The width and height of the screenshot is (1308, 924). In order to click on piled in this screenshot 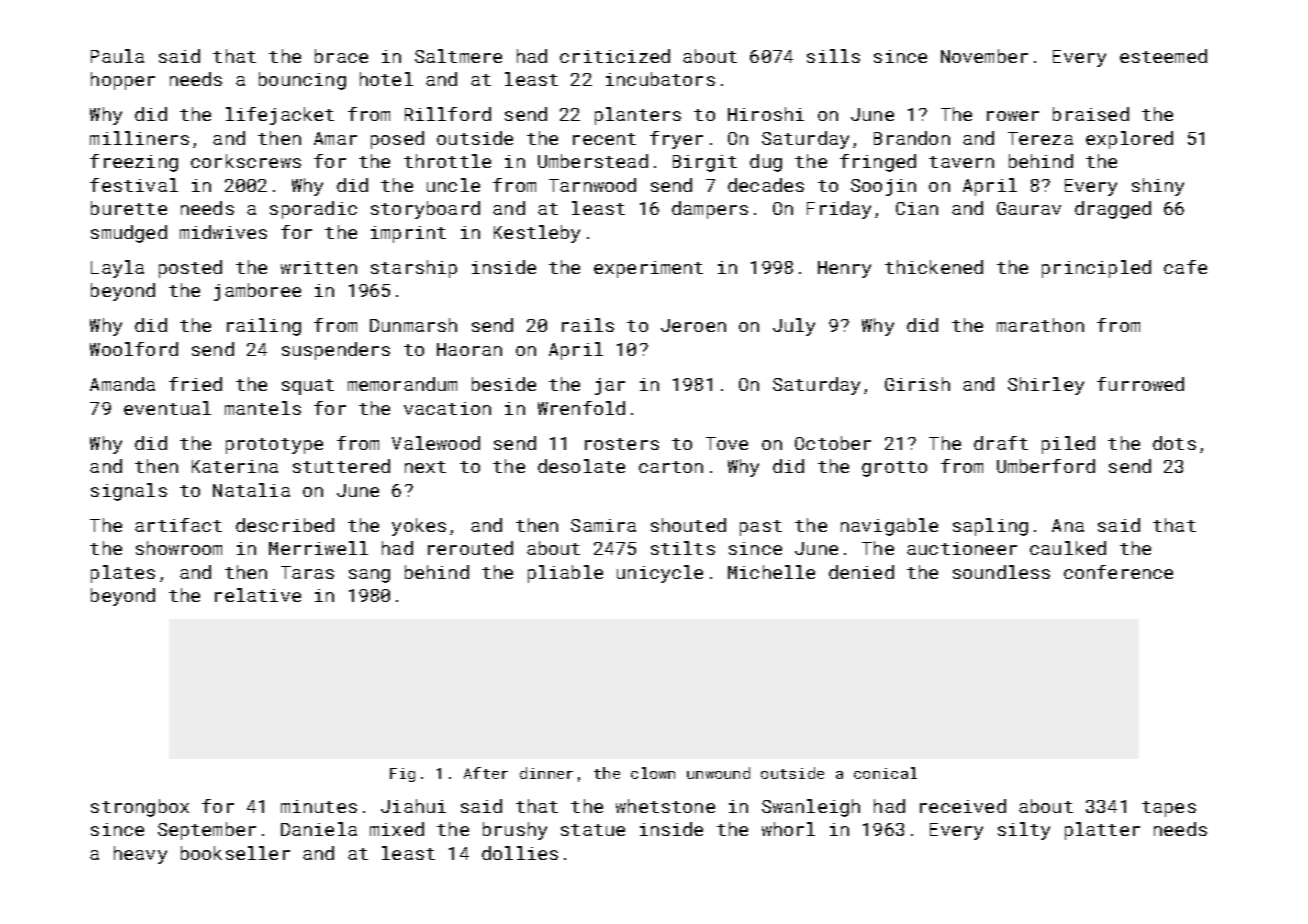, I will do `click(1068, 445)`.
